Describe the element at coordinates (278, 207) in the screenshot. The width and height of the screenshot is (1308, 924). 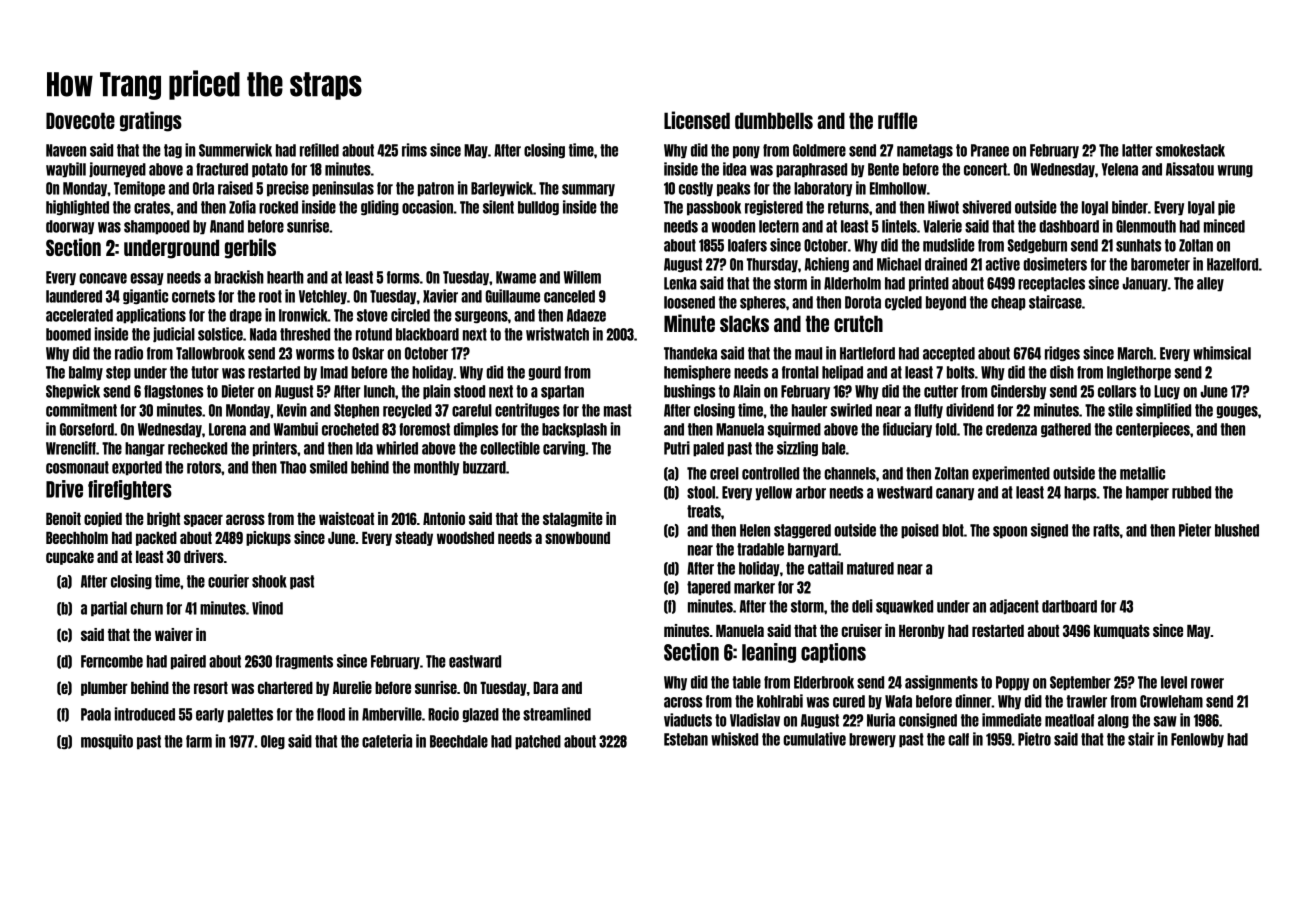
I see `rocked` at that location.
